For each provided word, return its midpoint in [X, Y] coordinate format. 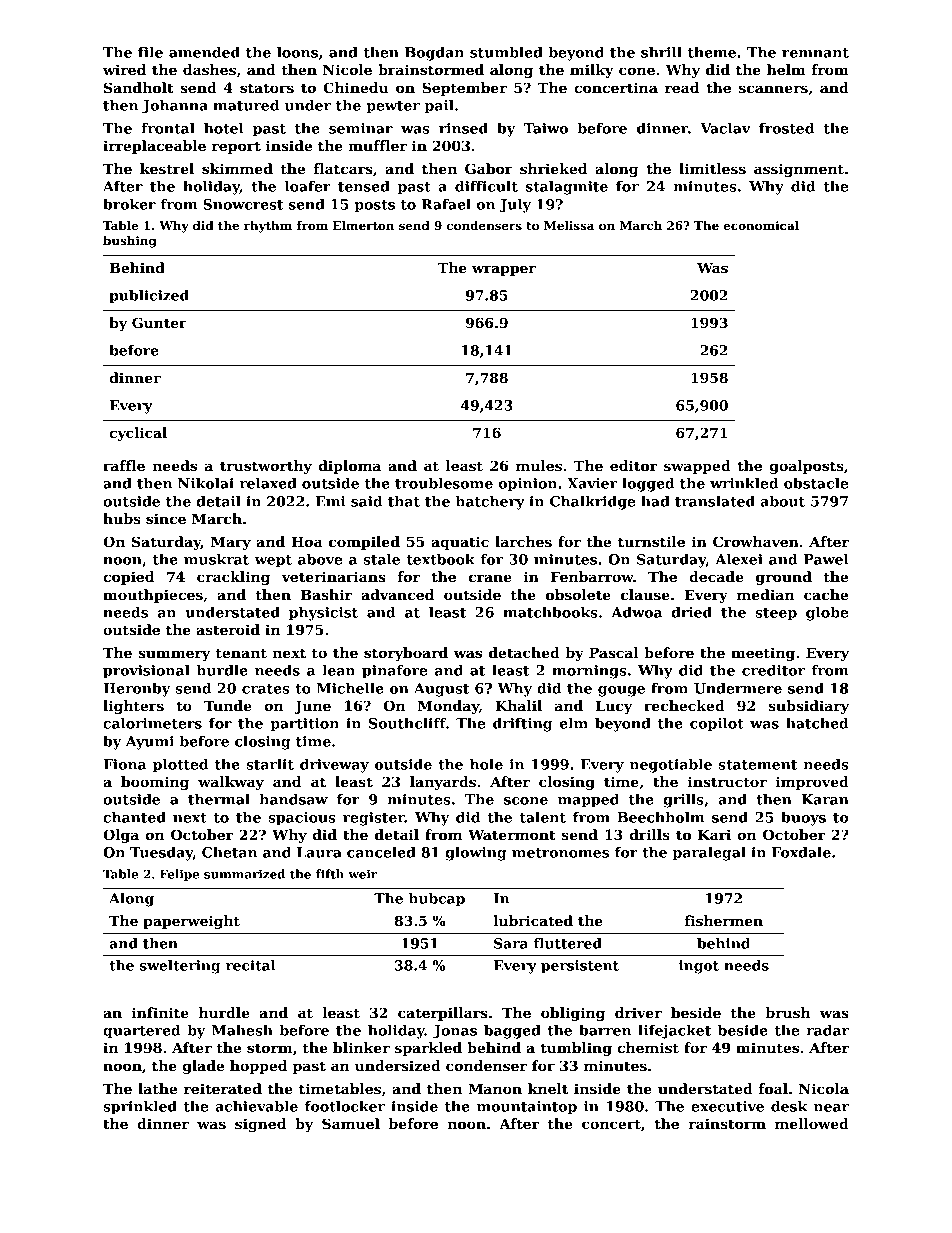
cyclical [138, 434]
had [655, 501]
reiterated [223, 1088]
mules [539, 465]
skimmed [237, 168]
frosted [786, 128]
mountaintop [527, 1108]
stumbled [506, 52]
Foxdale [801, 852]
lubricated [533, 920]
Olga [121, 836]
